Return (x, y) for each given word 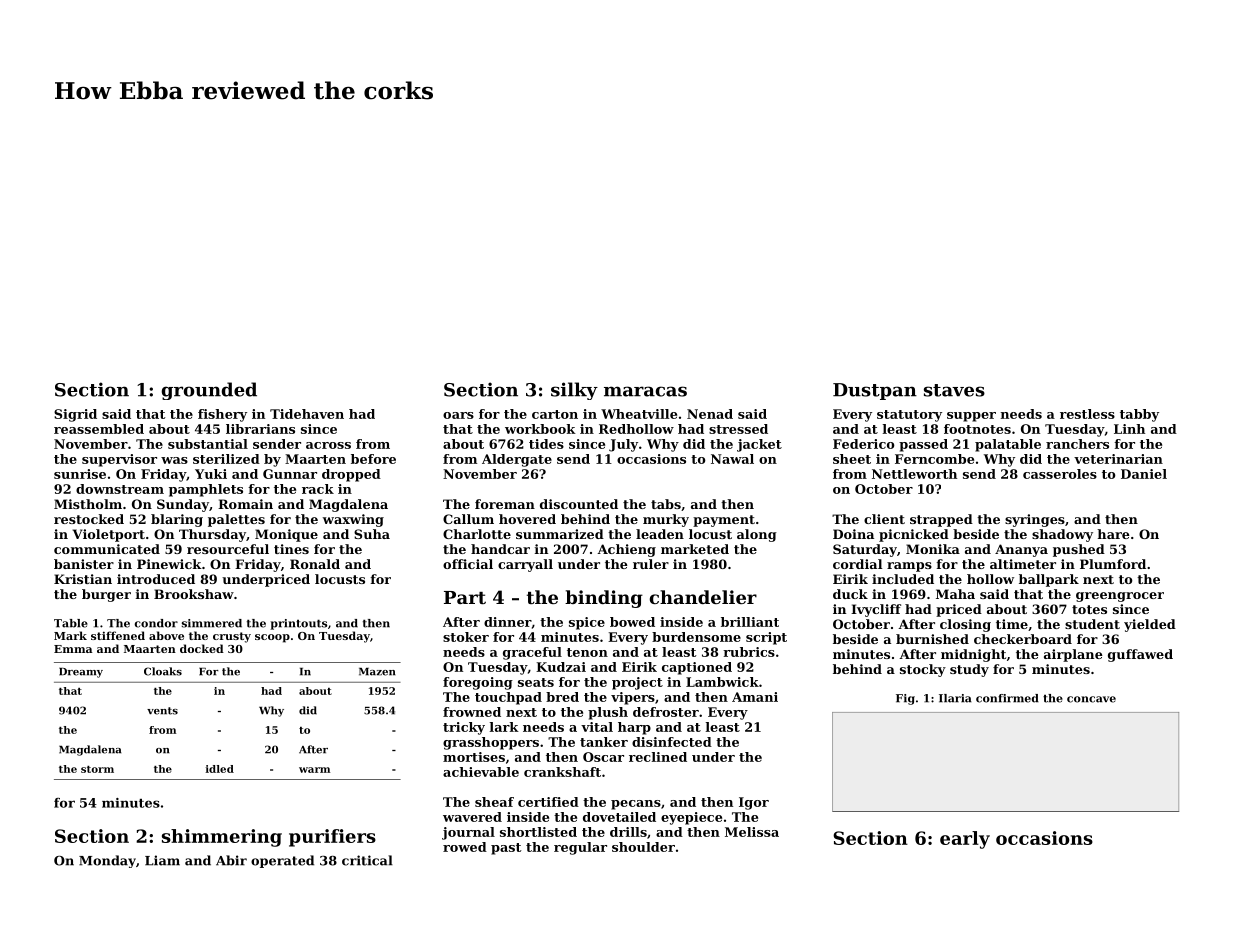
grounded (209, 391)
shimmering (222, 838)
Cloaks (163, 671)
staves (954, 390)
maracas (645, 391)
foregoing (478, 683)
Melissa (752, 832)
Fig (905, 699)
